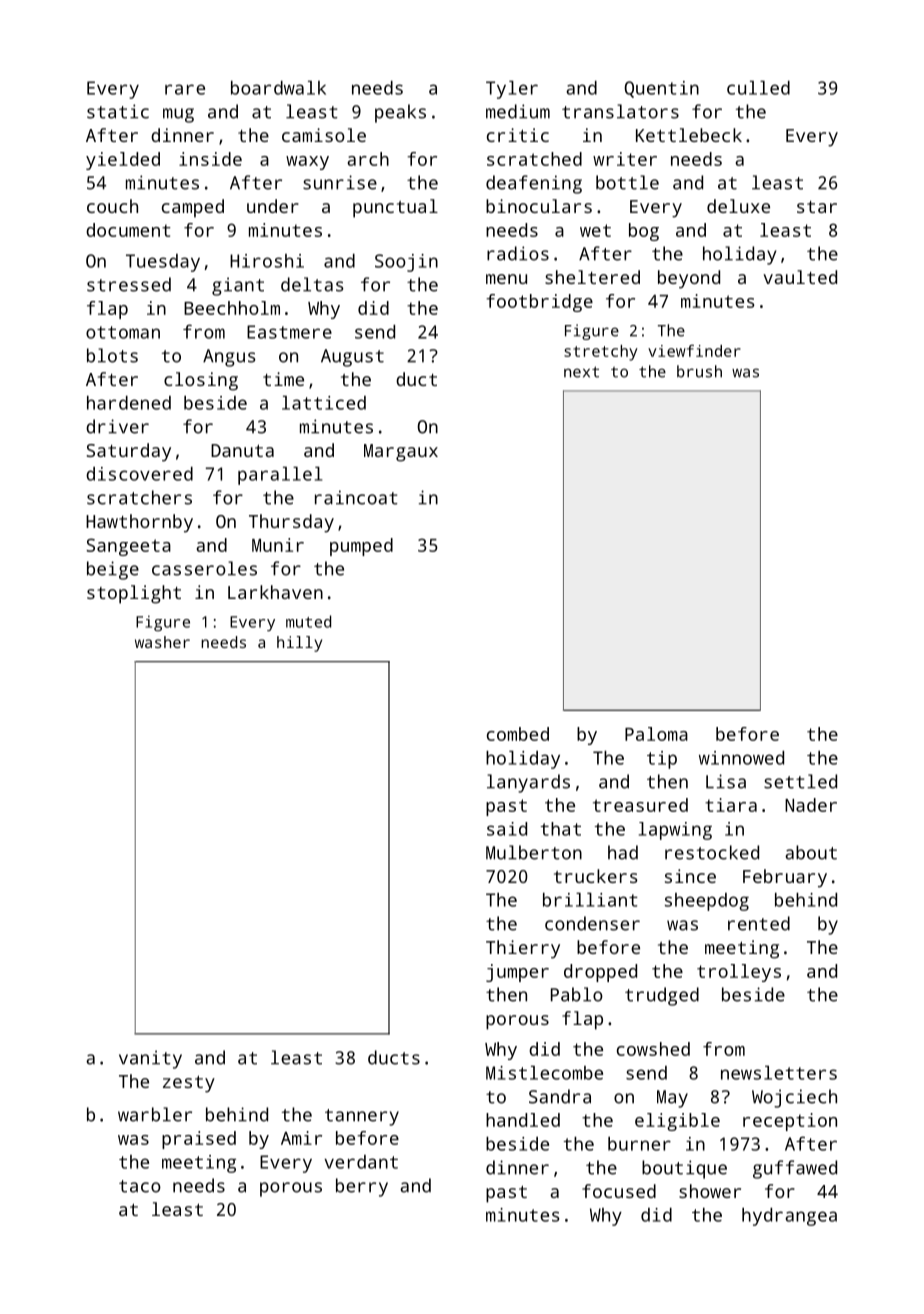 This screenshot has width=924, height=1314. What do you see at coordinates (123, 161) in the screenshot?
I see `yielded` at bounding box center [123, 161].
